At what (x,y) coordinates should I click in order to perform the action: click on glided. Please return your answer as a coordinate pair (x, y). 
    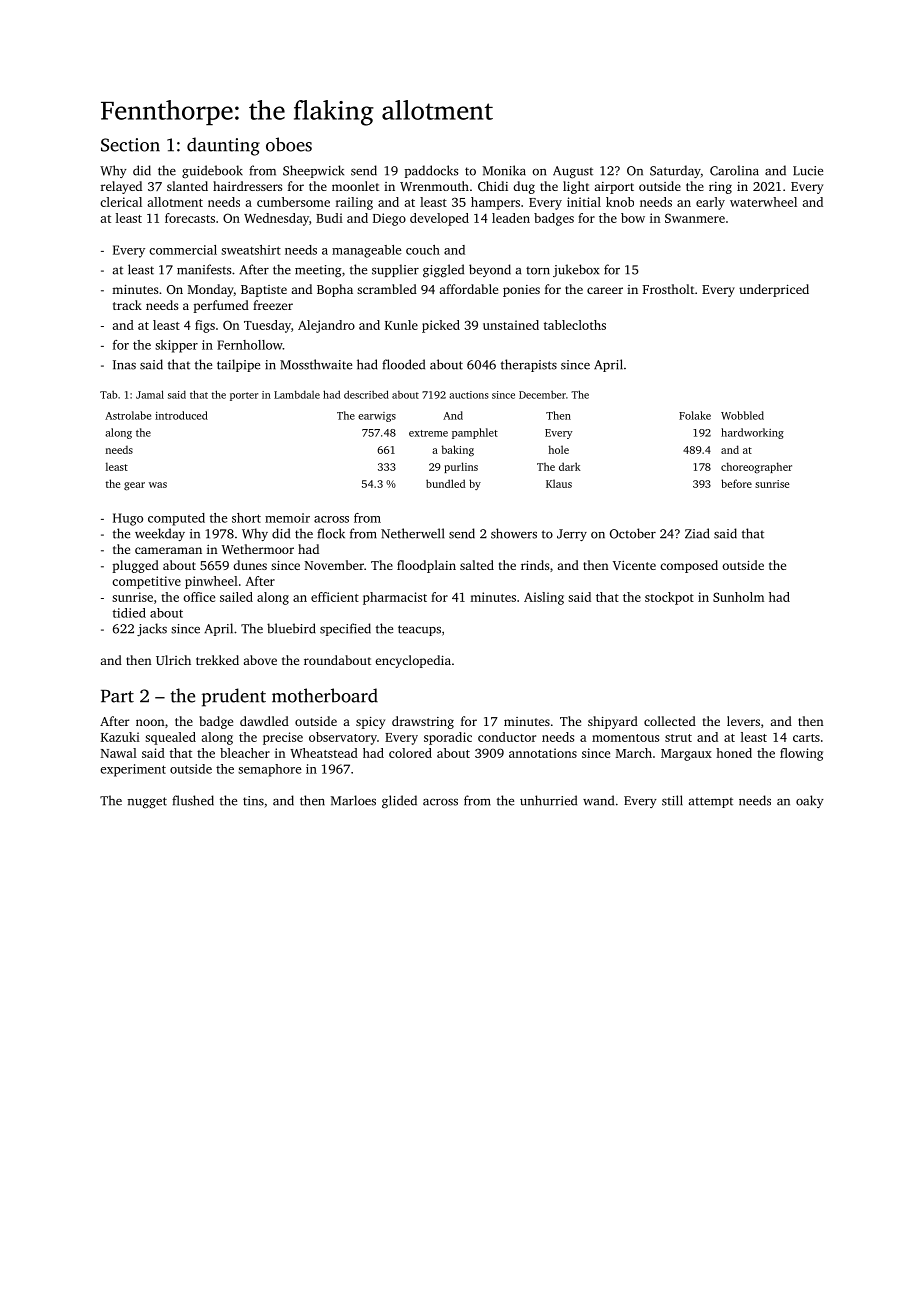
    Looking at the image, I should click on (399, 802).
